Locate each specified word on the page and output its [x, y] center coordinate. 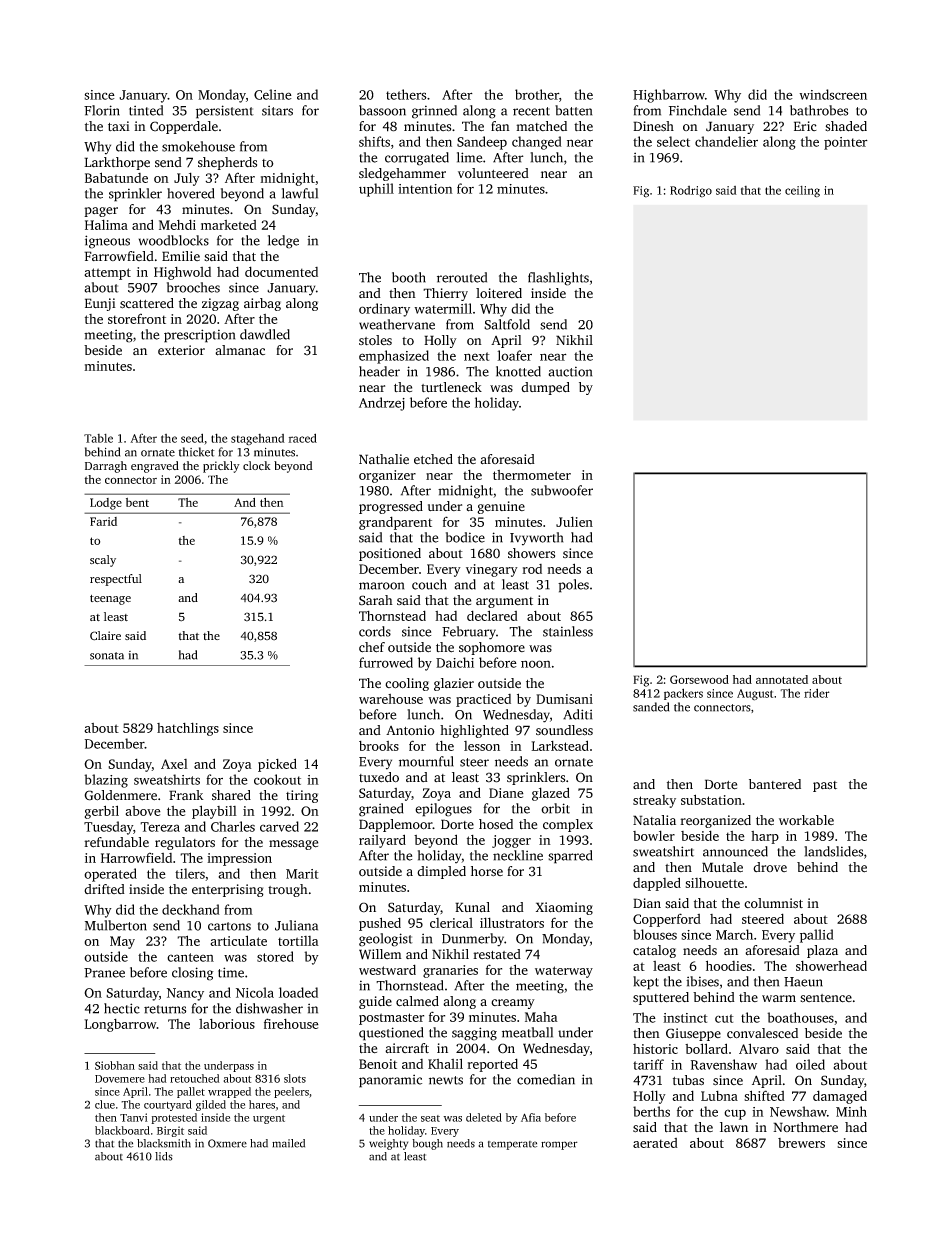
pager [101, 212]
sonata [107, 656]
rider [817, 693]
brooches [193, 287]
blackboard [122, 1130]
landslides [833, 851]
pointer [846, 143]
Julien [574, 521]
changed [537, 143]
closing [193, 974]
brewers [801, 1143]
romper [559, 1145]
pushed [380, 924]
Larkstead [560, 745]
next [477, 356]
